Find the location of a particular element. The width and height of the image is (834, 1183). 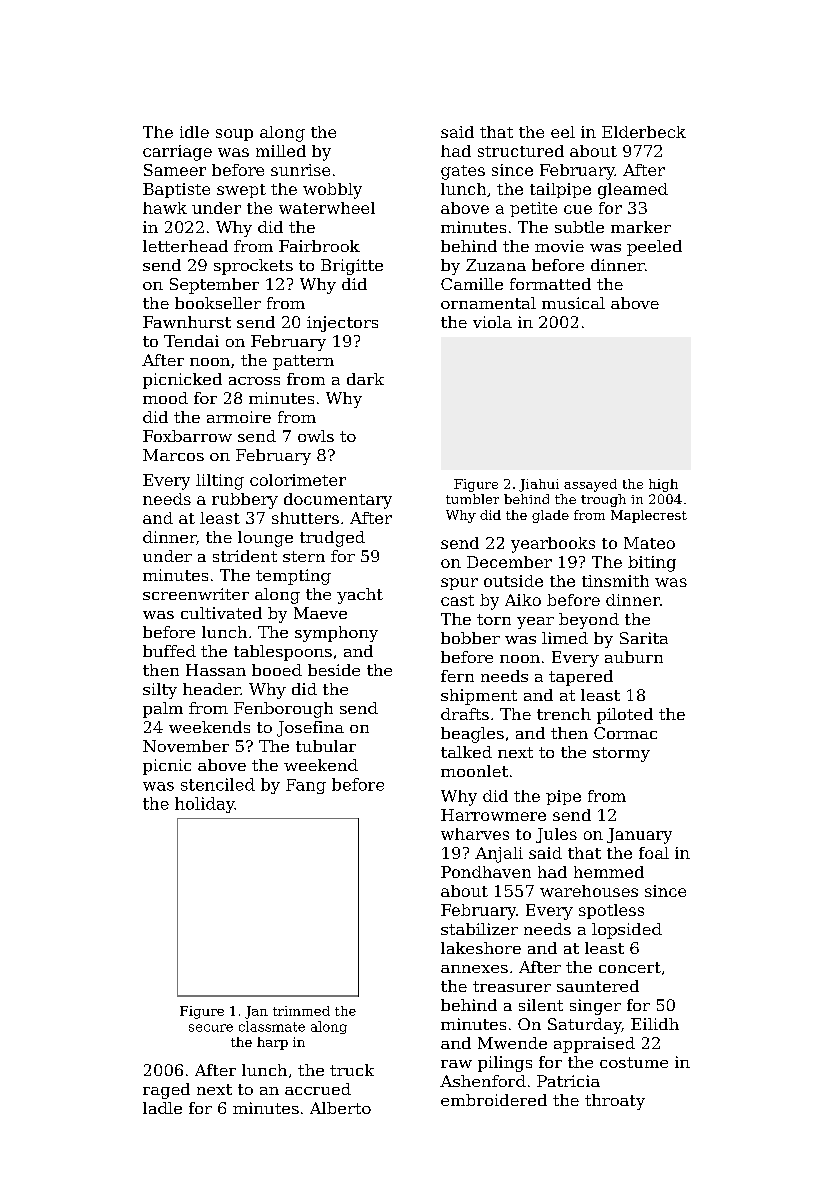

structured is located at coordinates (521, 151).
